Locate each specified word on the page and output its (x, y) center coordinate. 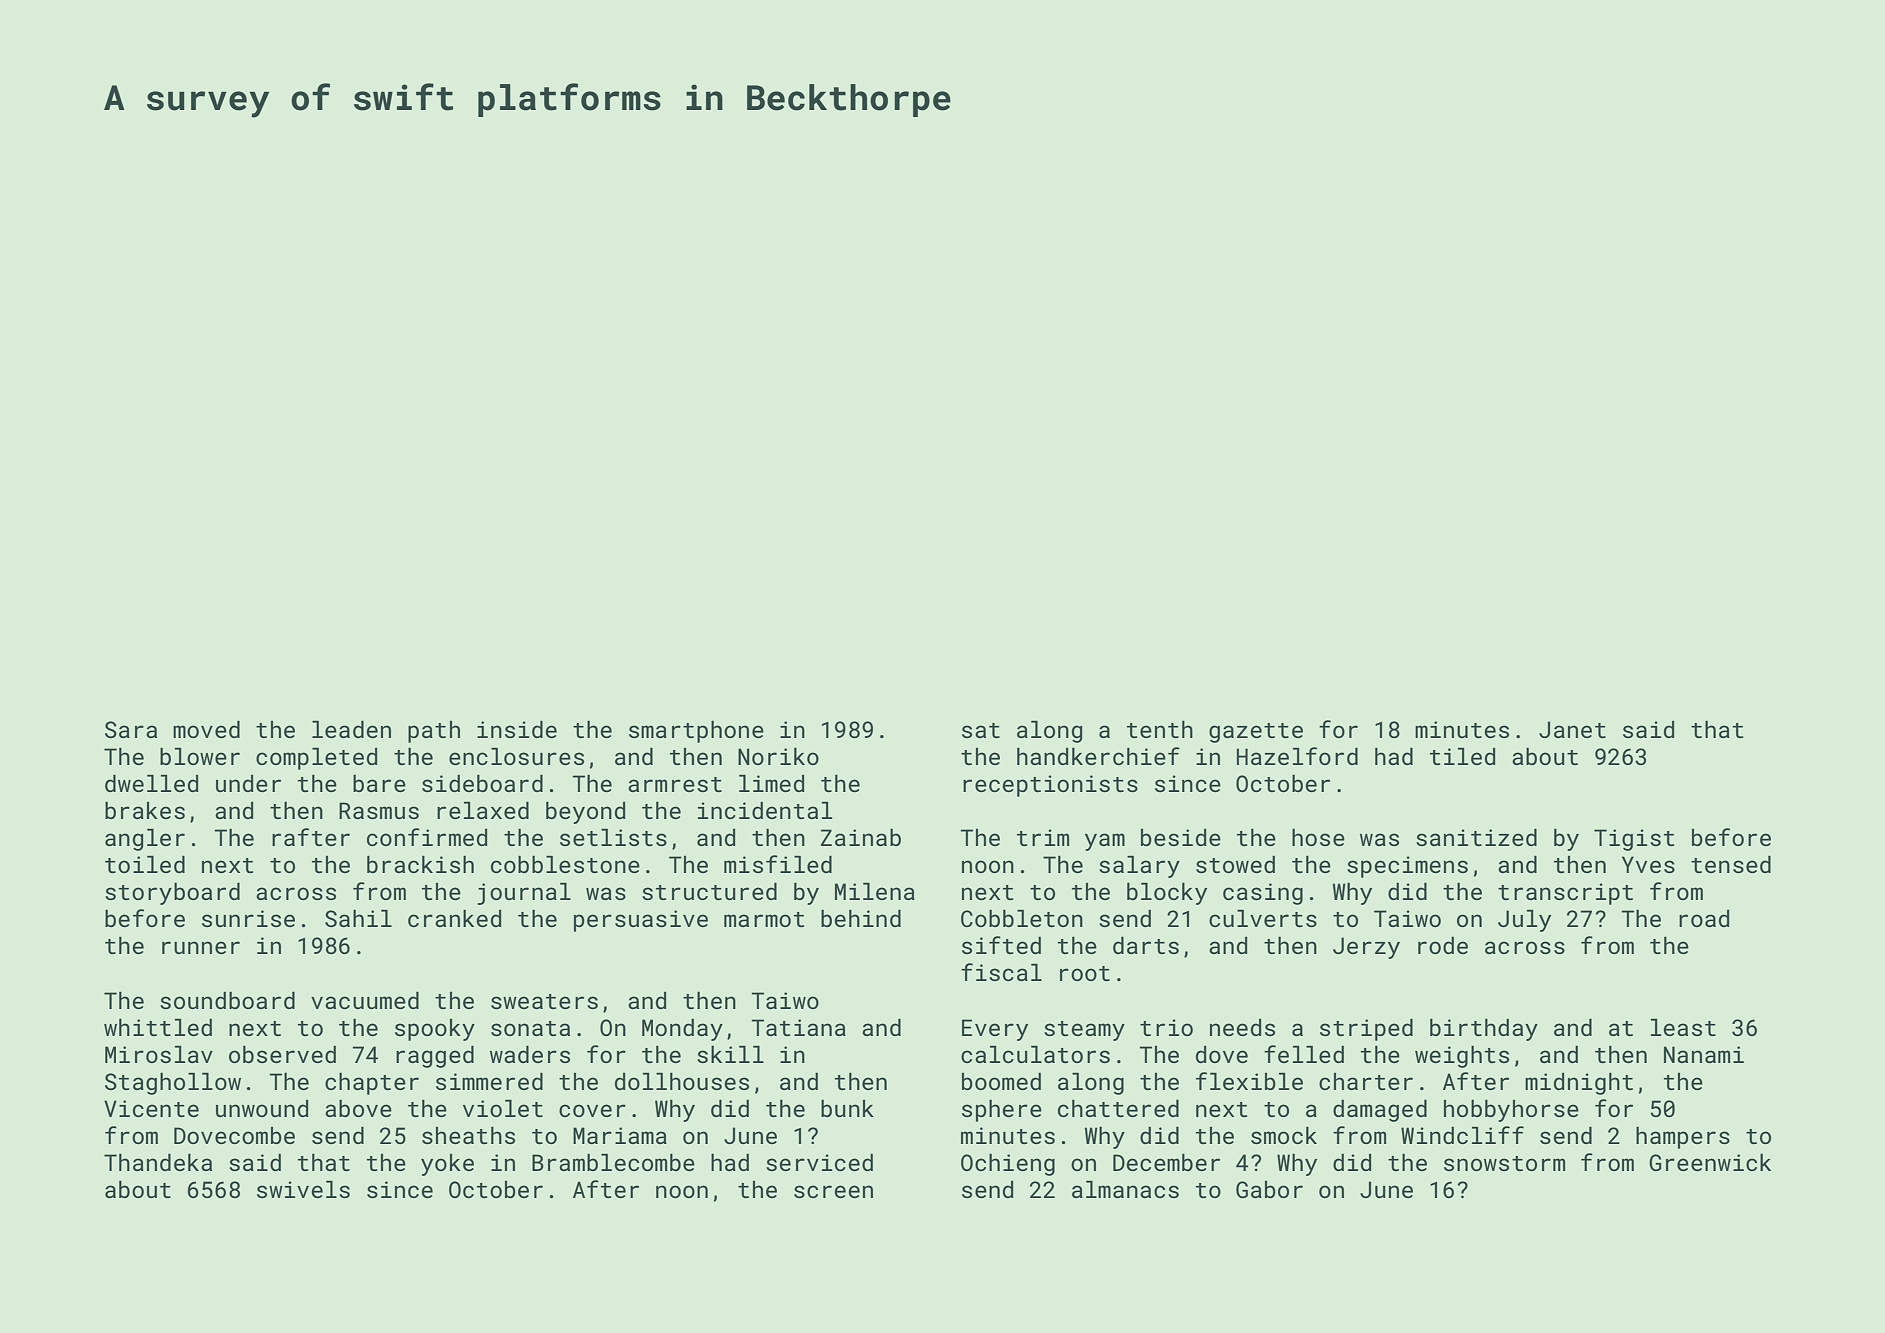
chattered (1118, 1108)
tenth (1160, 729)
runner (201, 947)
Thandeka (158, 1162)
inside (517, 729)
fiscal (1001, 972)
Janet (1572, 729)
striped (1366, 1030)
